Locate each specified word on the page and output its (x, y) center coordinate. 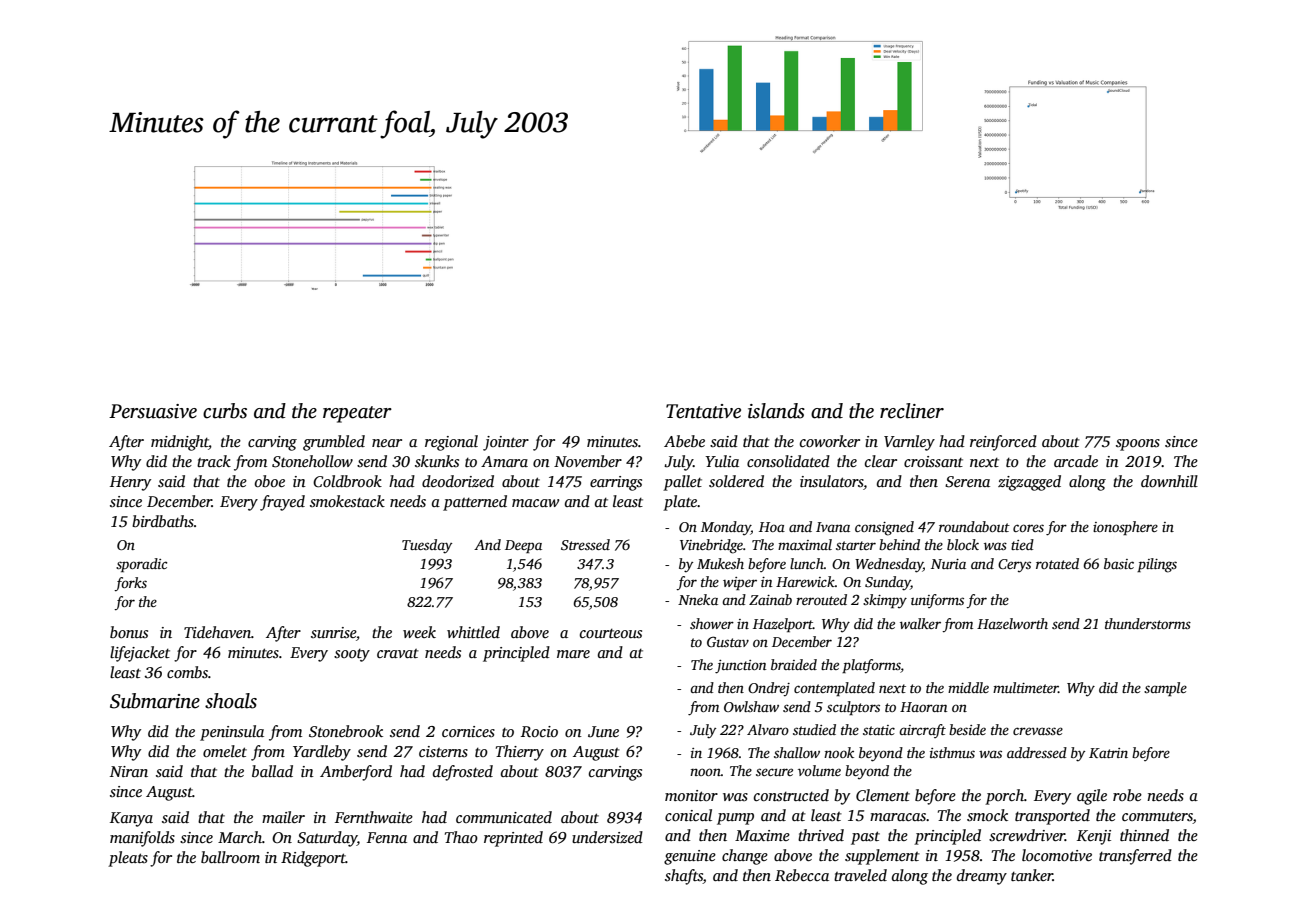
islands (776, 411)
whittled (473, 632)
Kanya (131, 819)
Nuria (948, 564)
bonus (129, 632)
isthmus (952, 752)
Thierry (520, 753)
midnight (180, 443)
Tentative (703, 411)
